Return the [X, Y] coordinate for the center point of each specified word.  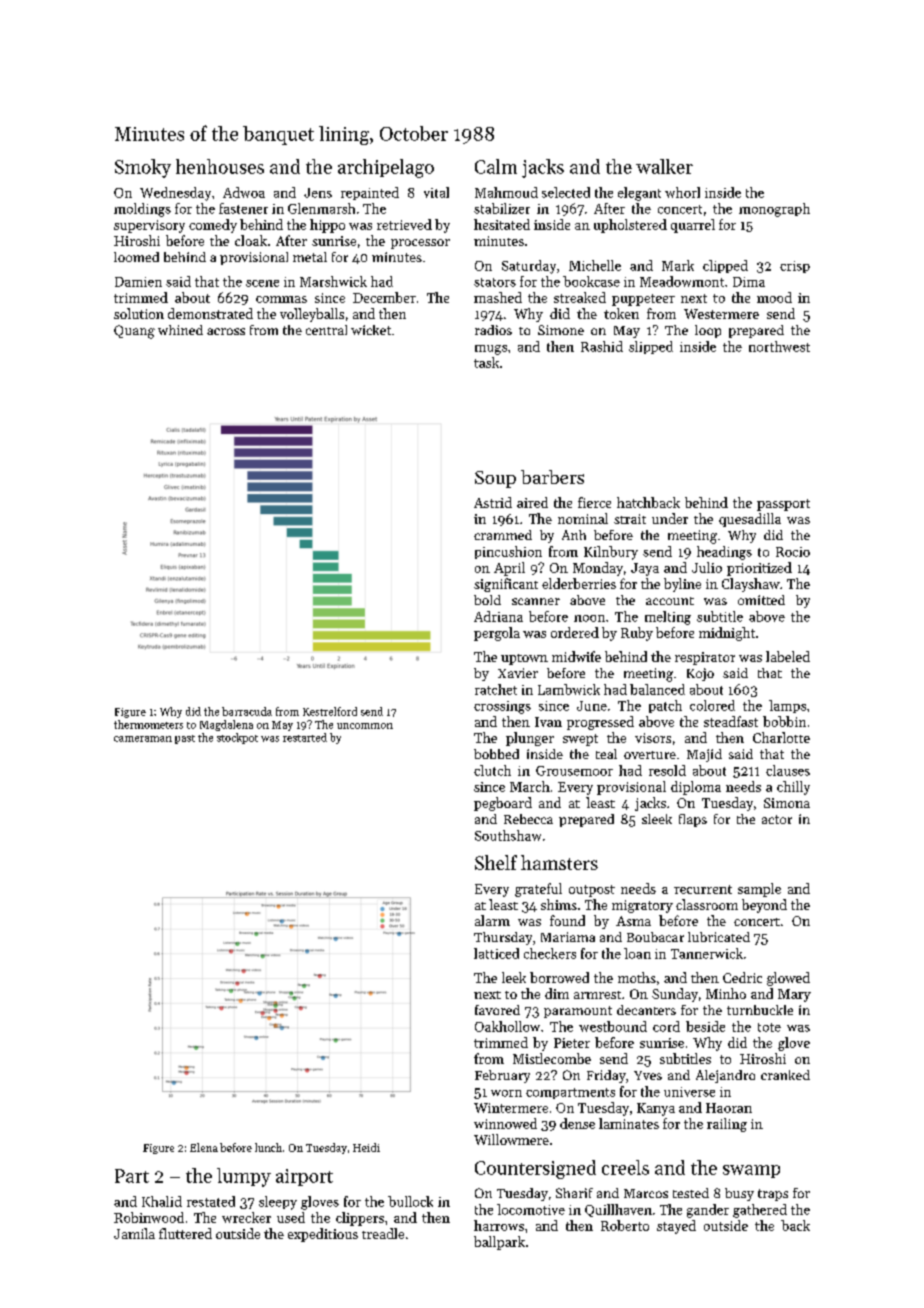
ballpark [499, 1243]
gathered [760, 1211]
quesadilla [750, 520]
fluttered [185, 1233]
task [486, 362]
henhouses [220, 166]
